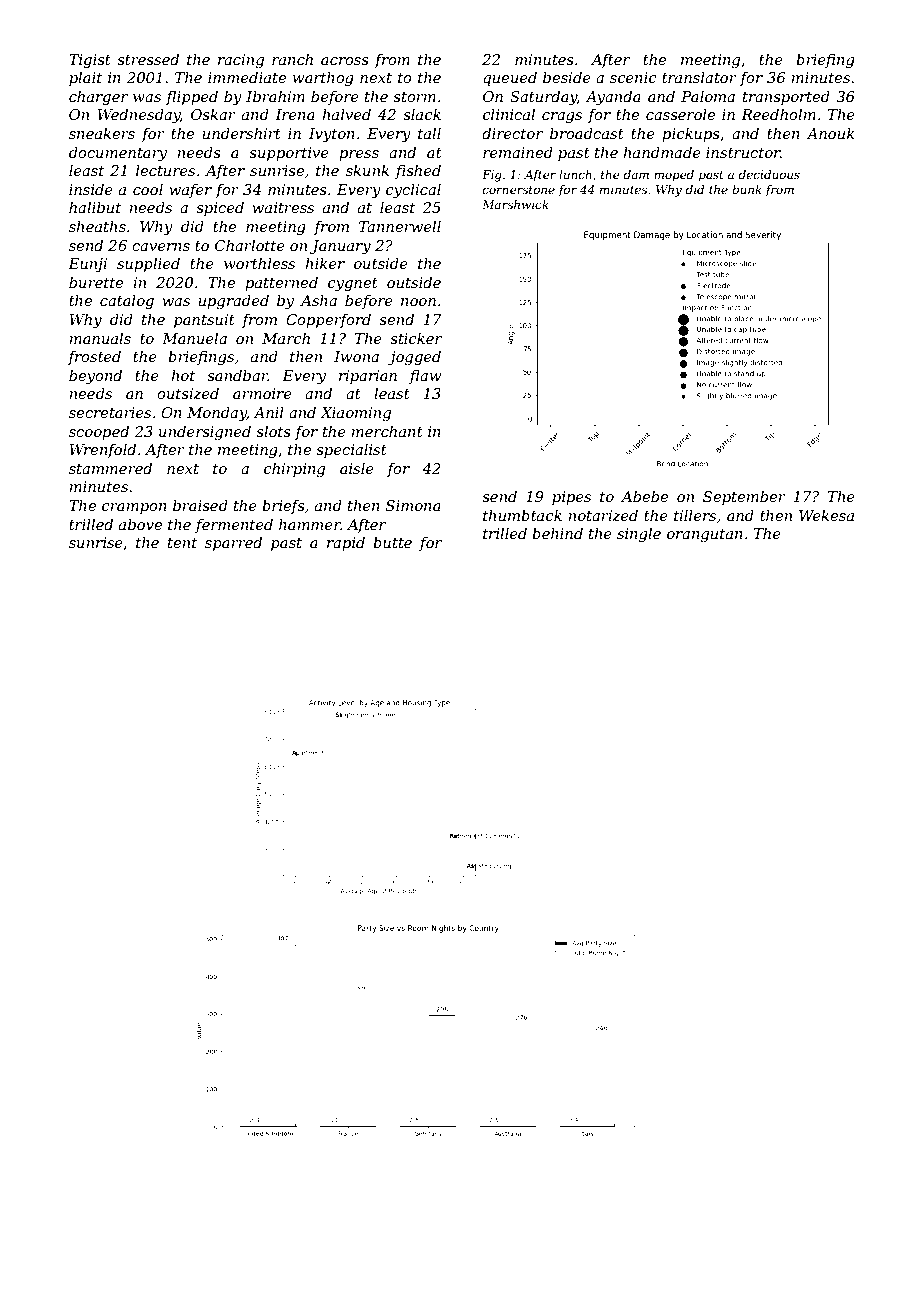  What do you see at coordinates (425, 376) in the image?
I see `flaw` at bounding box center [425, 376].
